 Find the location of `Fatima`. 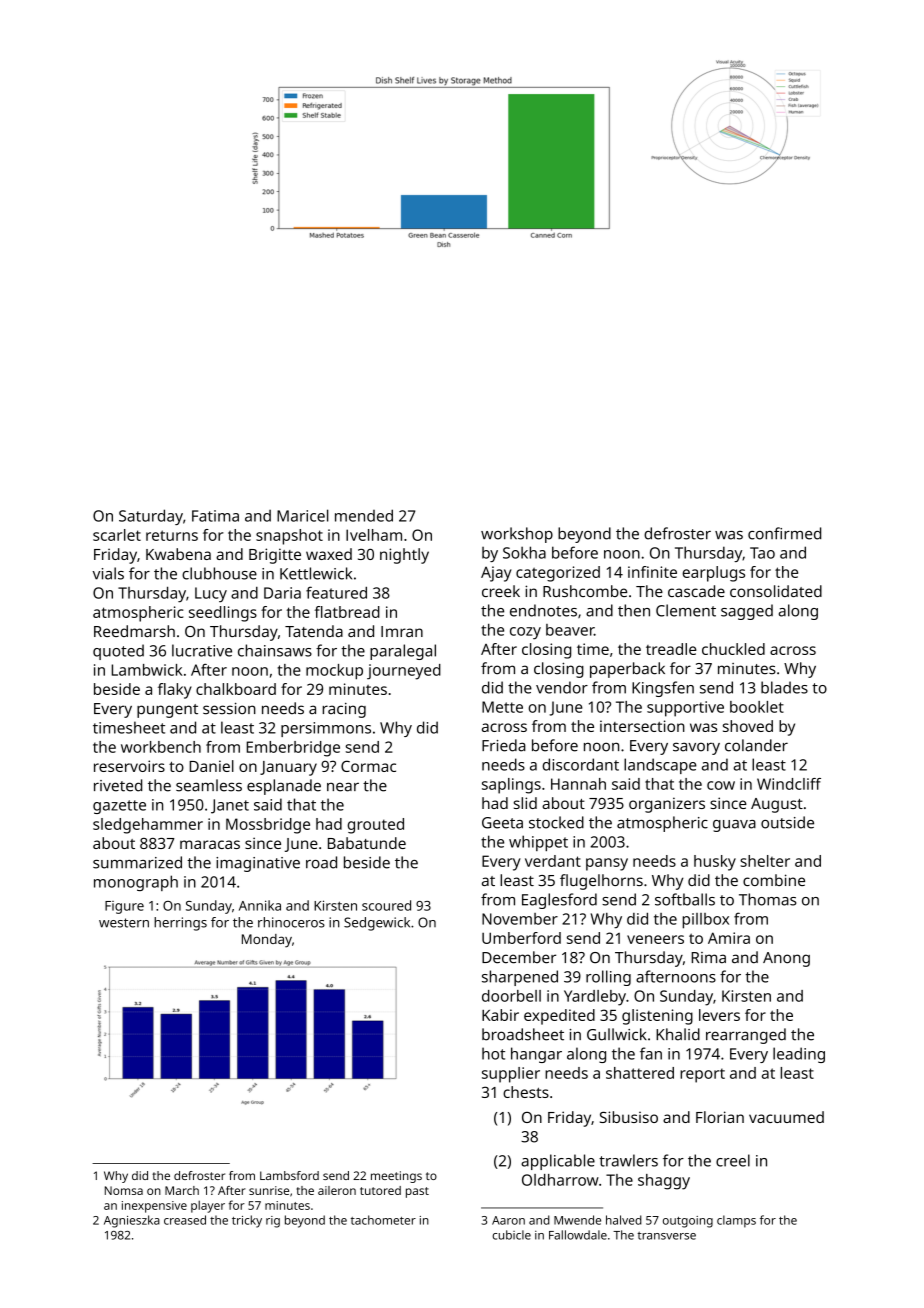

Fatima is located at coordinates (215, 516).
